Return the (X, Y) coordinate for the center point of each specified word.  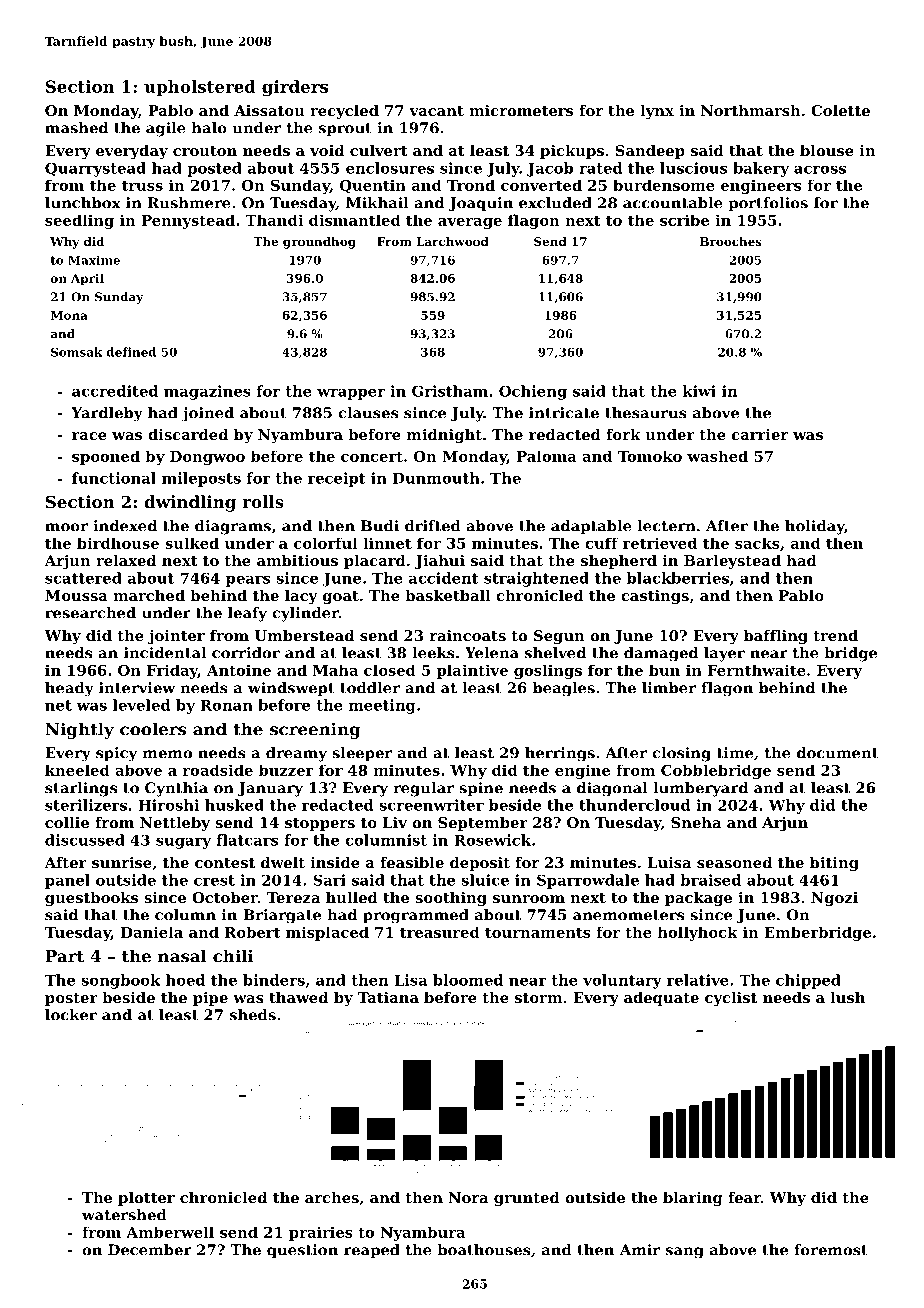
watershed (124, 1215)
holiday (814, 527)
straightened (536, 579)
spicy (116, 754)
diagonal (612, 789)
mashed (76, 128)
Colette (840, 110)
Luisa (669, 862)
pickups (572, 152)
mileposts (201, 479)
